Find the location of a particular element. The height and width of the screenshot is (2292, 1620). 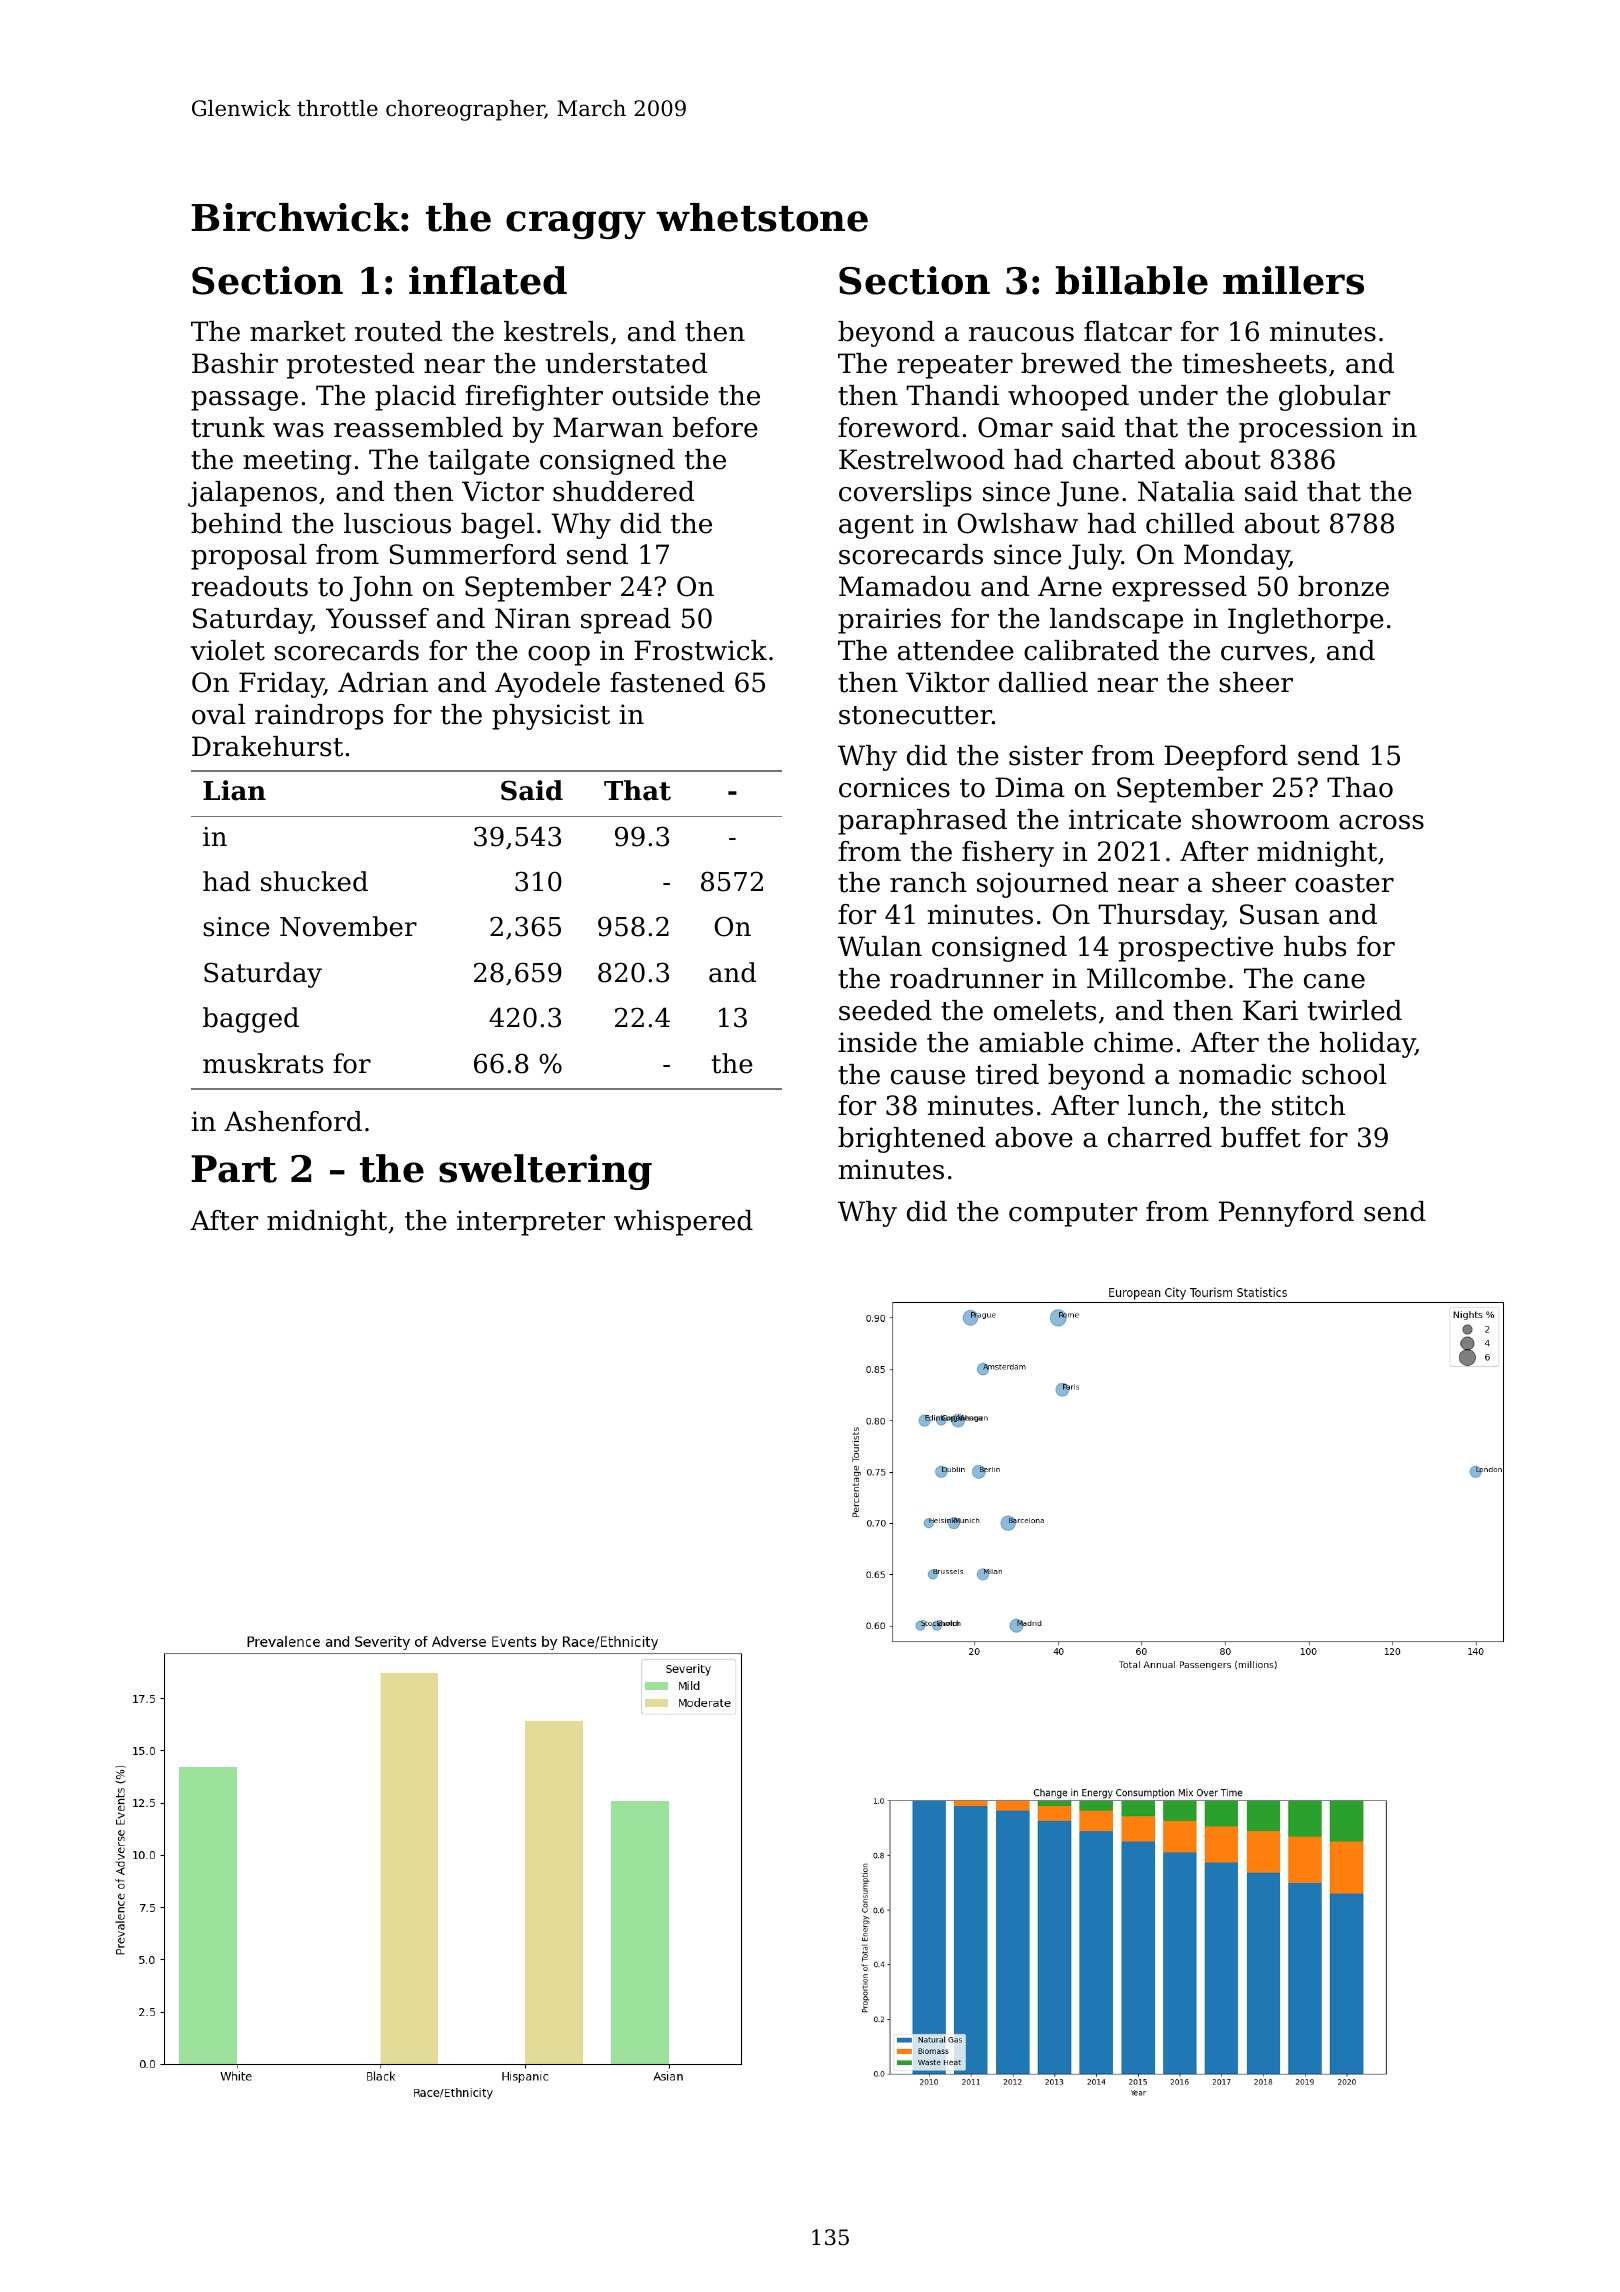

bagged is located at coordinates (251, 1020).
